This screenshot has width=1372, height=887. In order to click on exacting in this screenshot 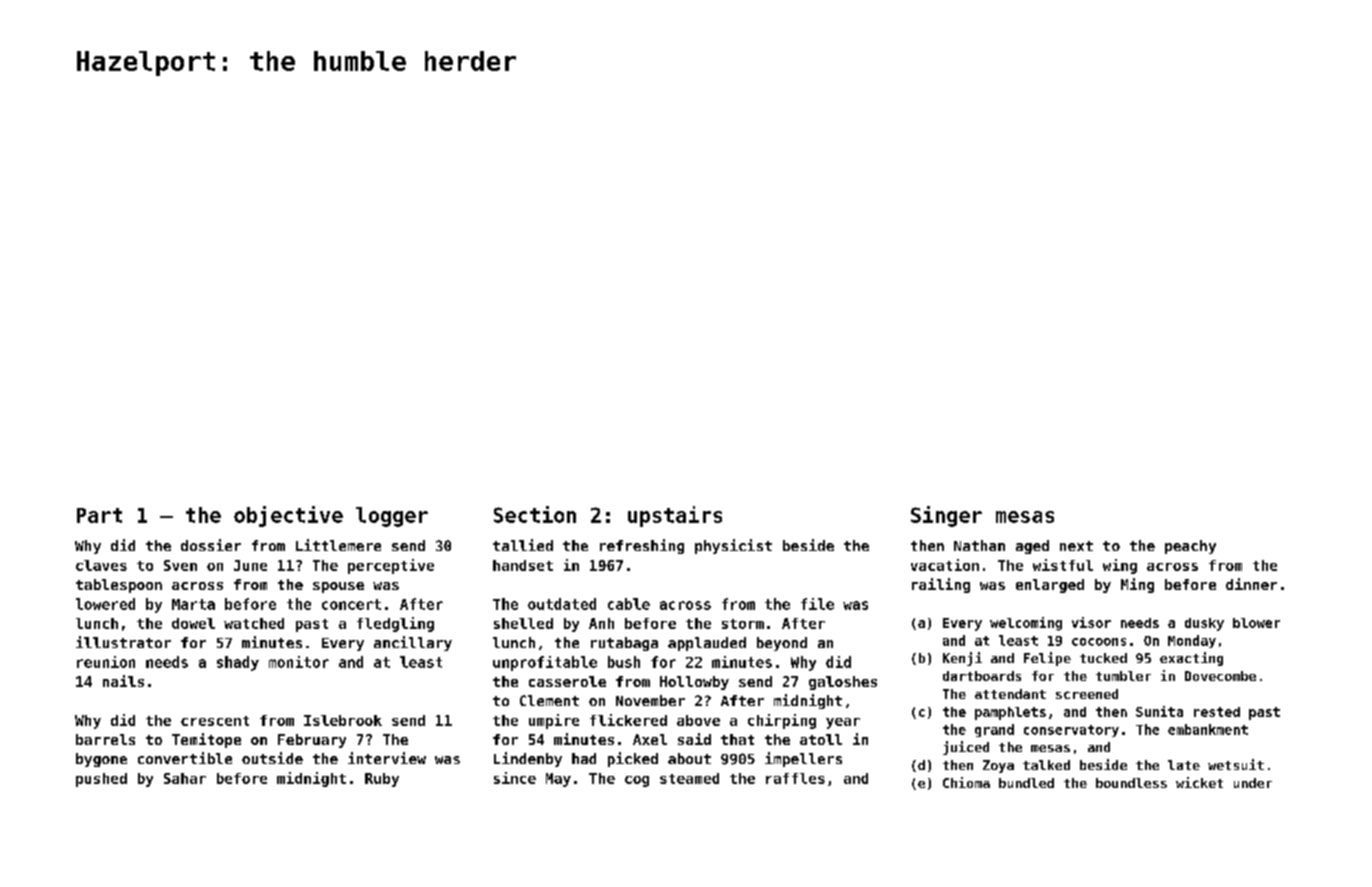, I will do `click(1191, 659)`.
